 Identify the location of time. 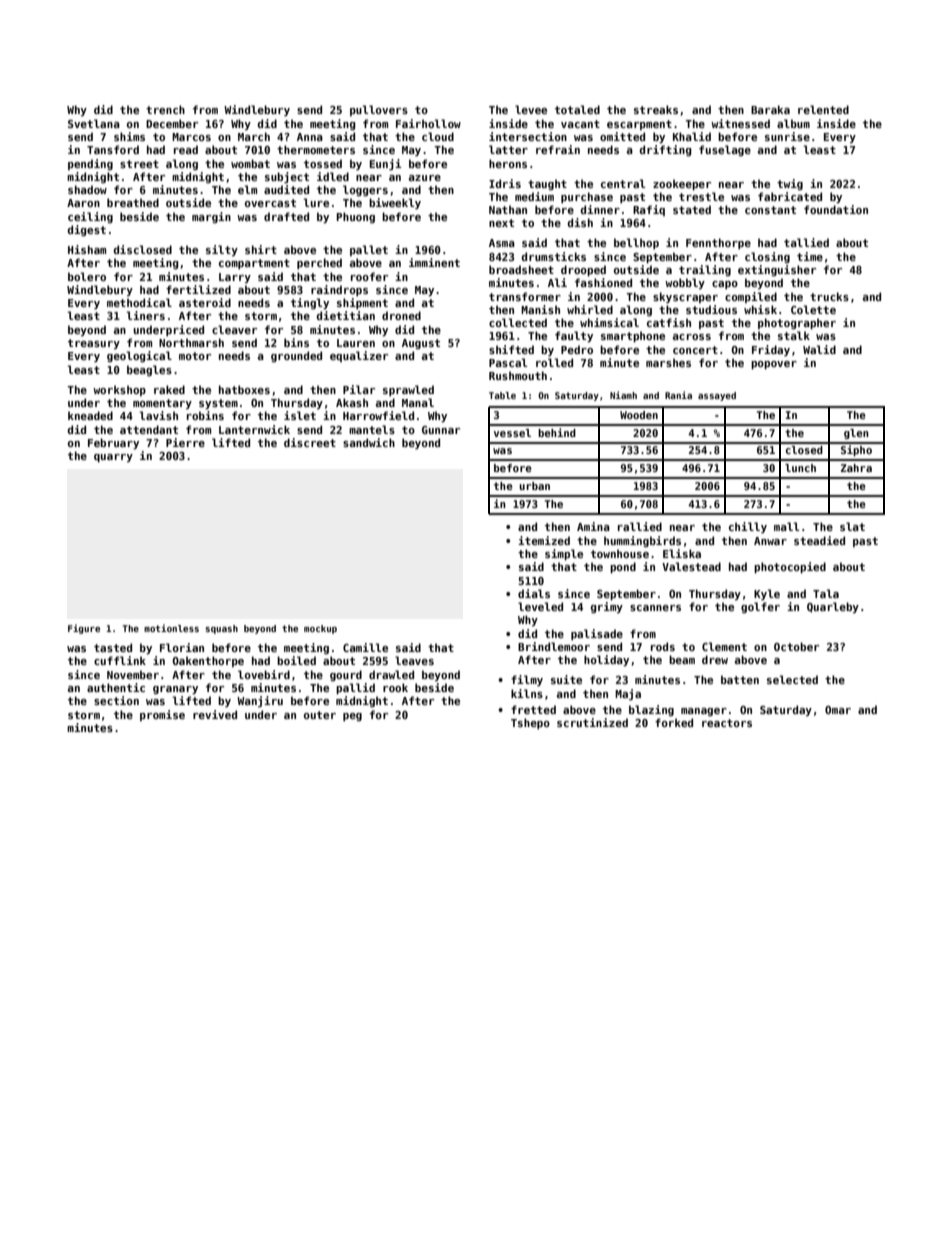
(810, 256).
